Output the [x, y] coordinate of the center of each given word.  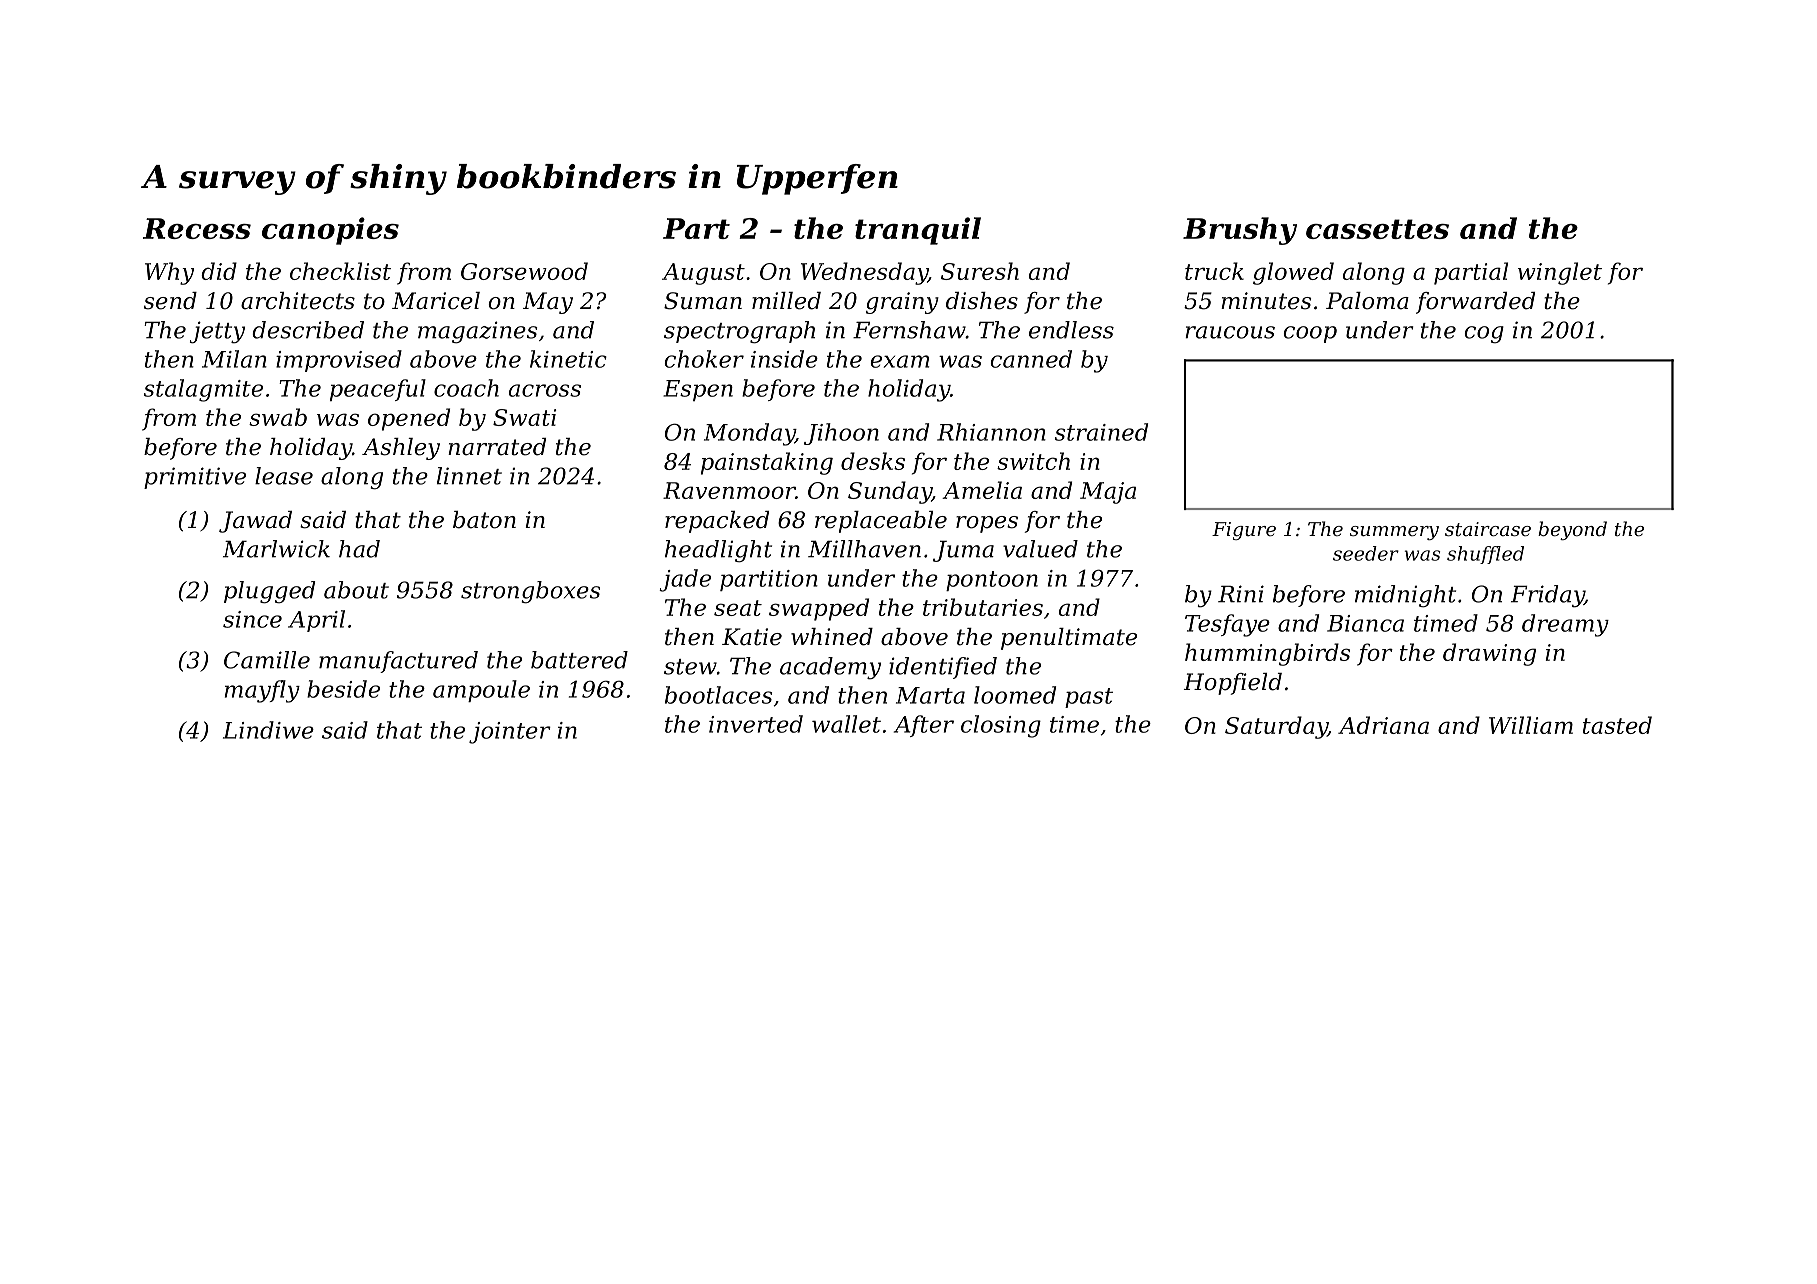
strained [1101, 432]
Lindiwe [268, 730]
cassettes [1377, 229]
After [924, 726]
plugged [269, 592]
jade [685, 580]
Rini [1241, 594]
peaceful [378, 390]
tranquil [918, 231]
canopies [330, 231]
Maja [1108, 493]
